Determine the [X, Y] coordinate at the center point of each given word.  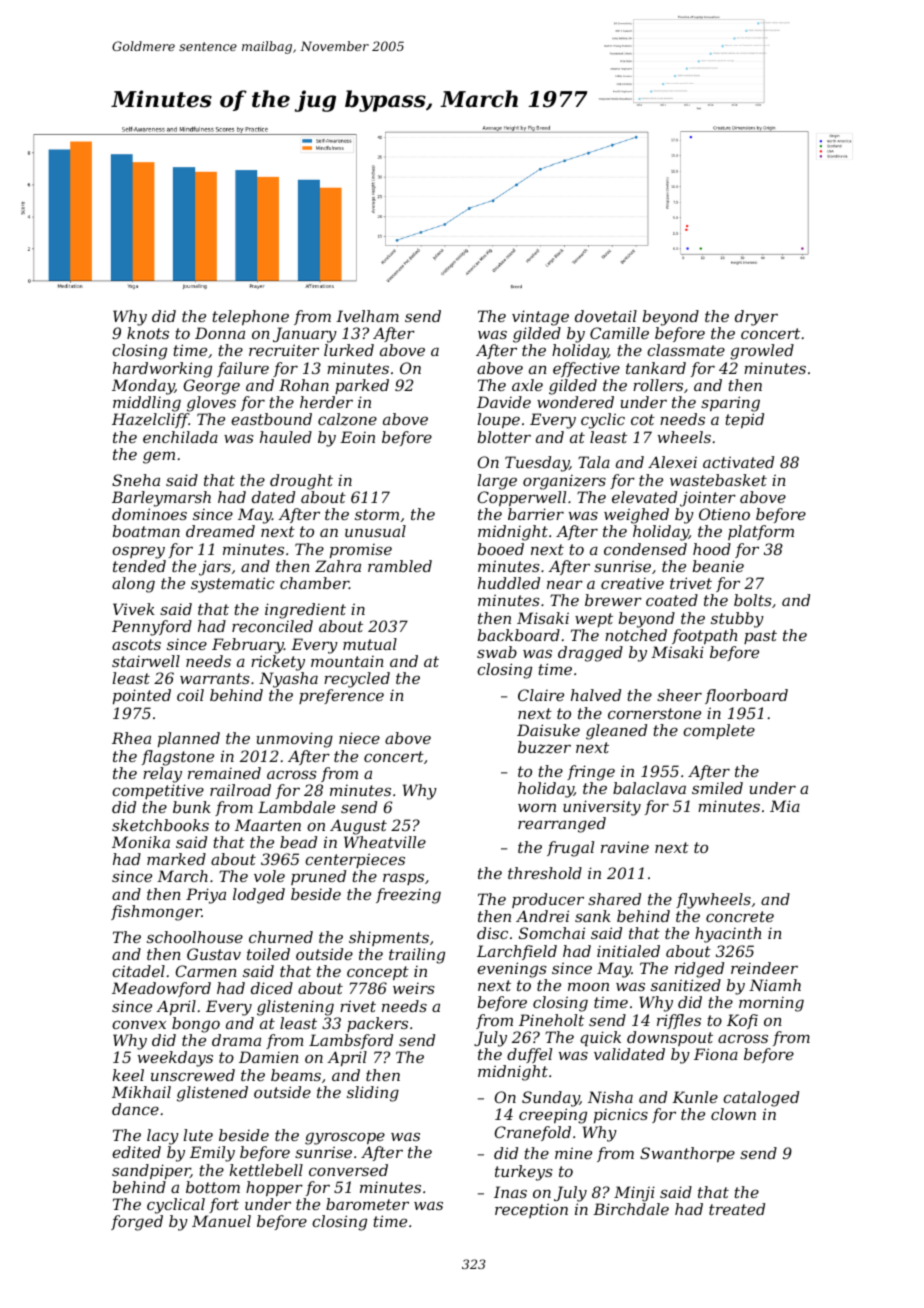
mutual [370, 644]
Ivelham [367, 316]
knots [148, 333]
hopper [274, 1188]
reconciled [272, 626]
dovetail [606, 316]
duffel [529, 1055]
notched [636, 635]
